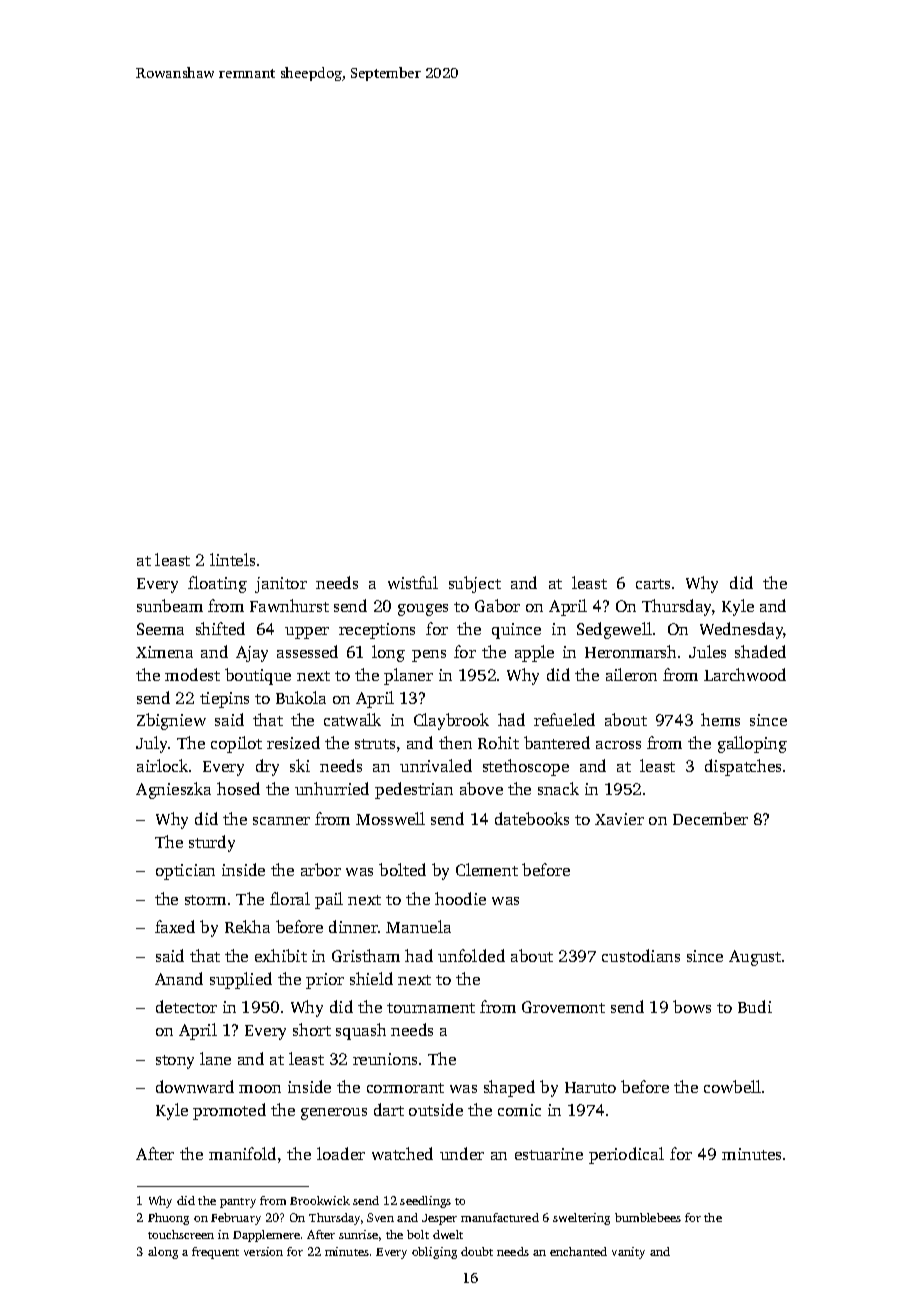 This document has width=924, height=1311. What do you see at coordinates (557, 742) in the document?
I see `bantered` at bounding box center [557, 742].
